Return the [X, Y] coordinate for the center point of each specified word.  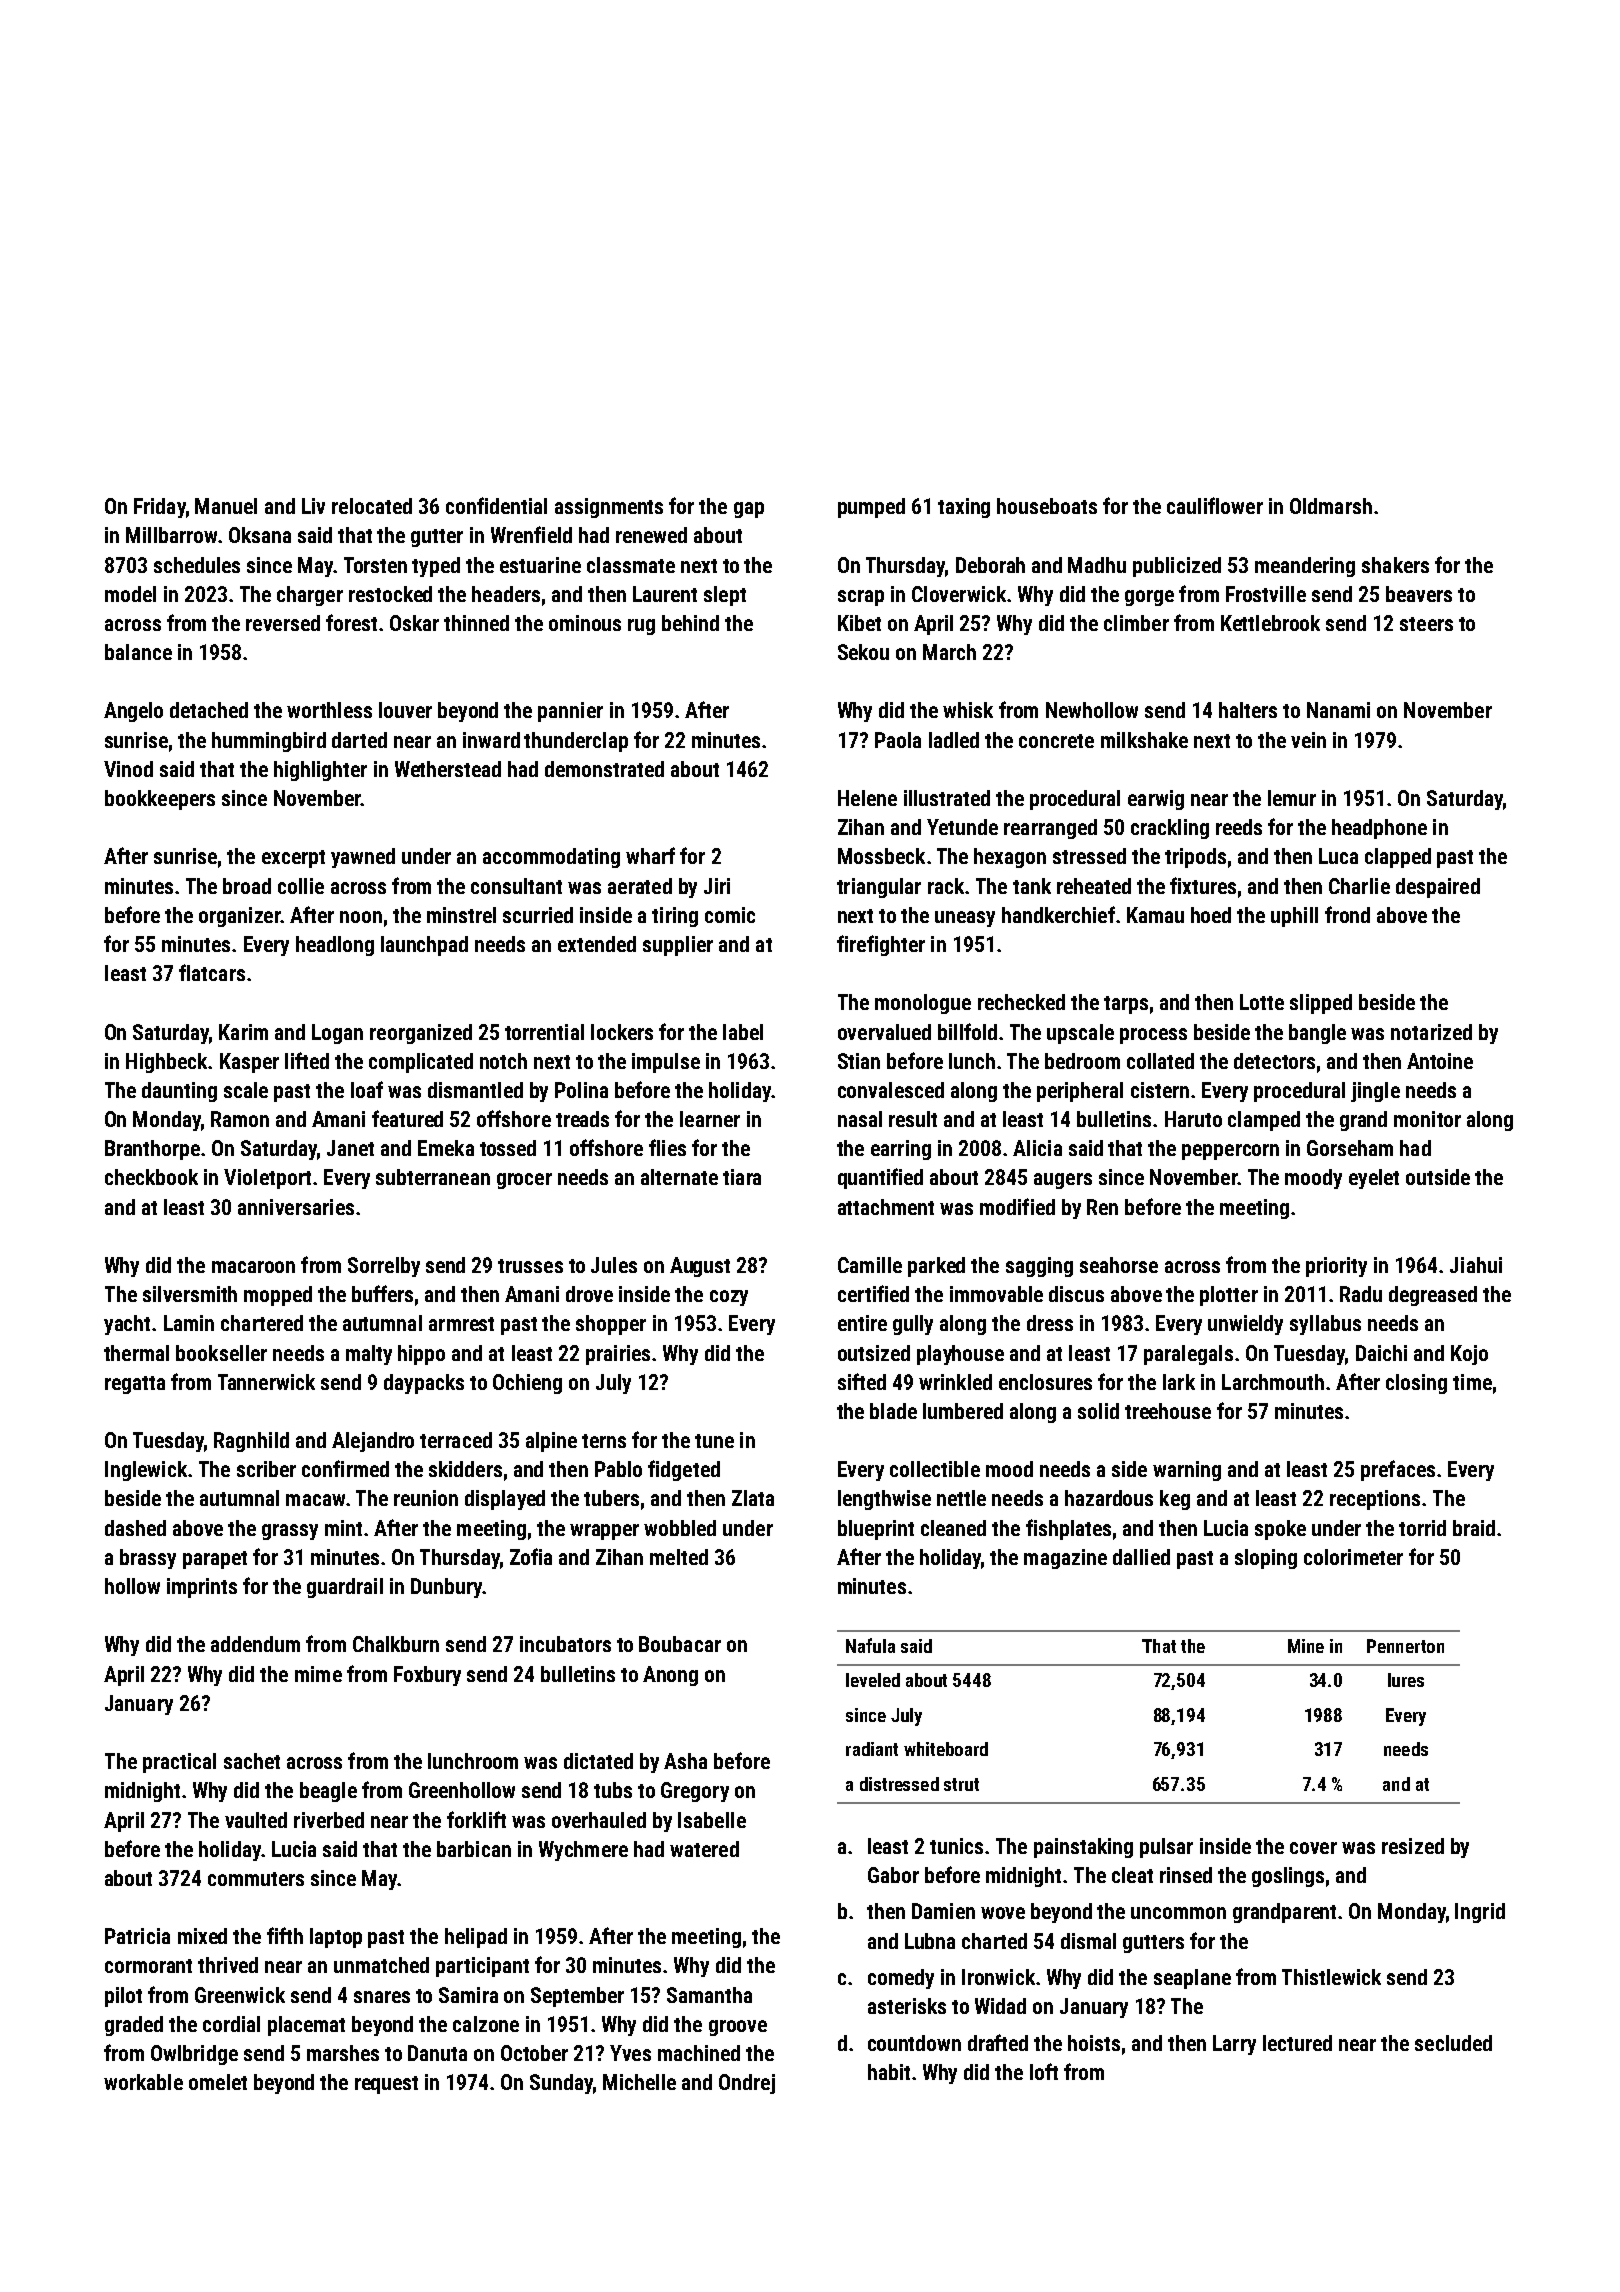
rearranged [1050, 829]
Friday [160, 508]
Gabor [893, 1875]
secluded [1453, 2043]
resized [1413, 1846]
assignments [609, 508]
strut [961, 1784]
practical [179, 1763]
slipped [1321, 1004]
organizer [240, 917]
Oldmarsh [1331, 506]
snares [382, 1997]
